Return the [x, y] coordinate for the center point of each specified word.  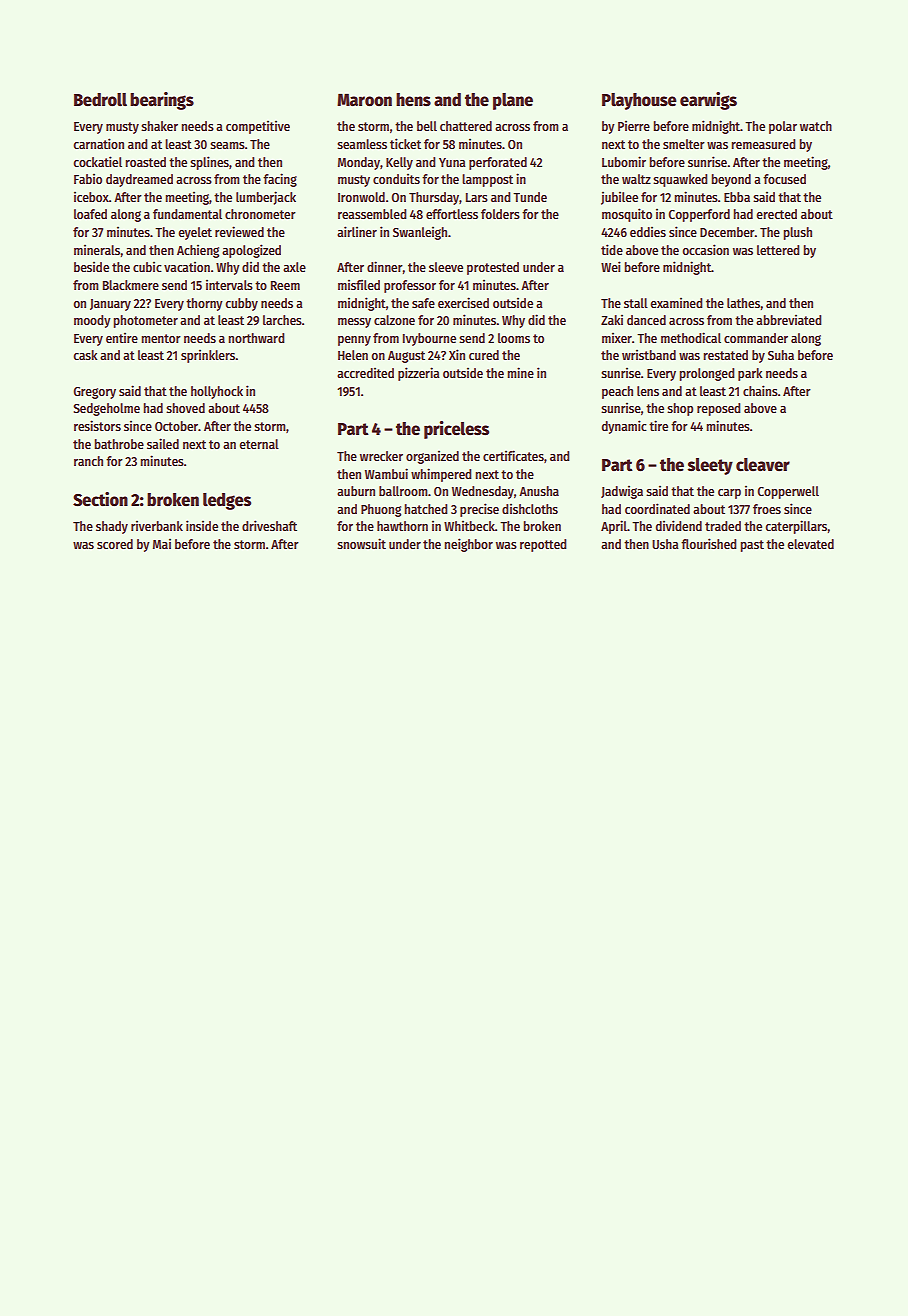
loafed [90, 214]
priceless [456, 430]
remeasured [763, 144]
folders [500, 214]
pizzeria [419, 374]
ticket [405, 143]
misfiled [359, 284]
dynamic [624, 427]
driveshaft [269, 525]
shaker [159, 126]
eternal [259, 444]
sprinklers [208, 356]
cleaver [763, 465]
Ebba [737, 197]
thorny [204, 304]
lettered [778, 250]
